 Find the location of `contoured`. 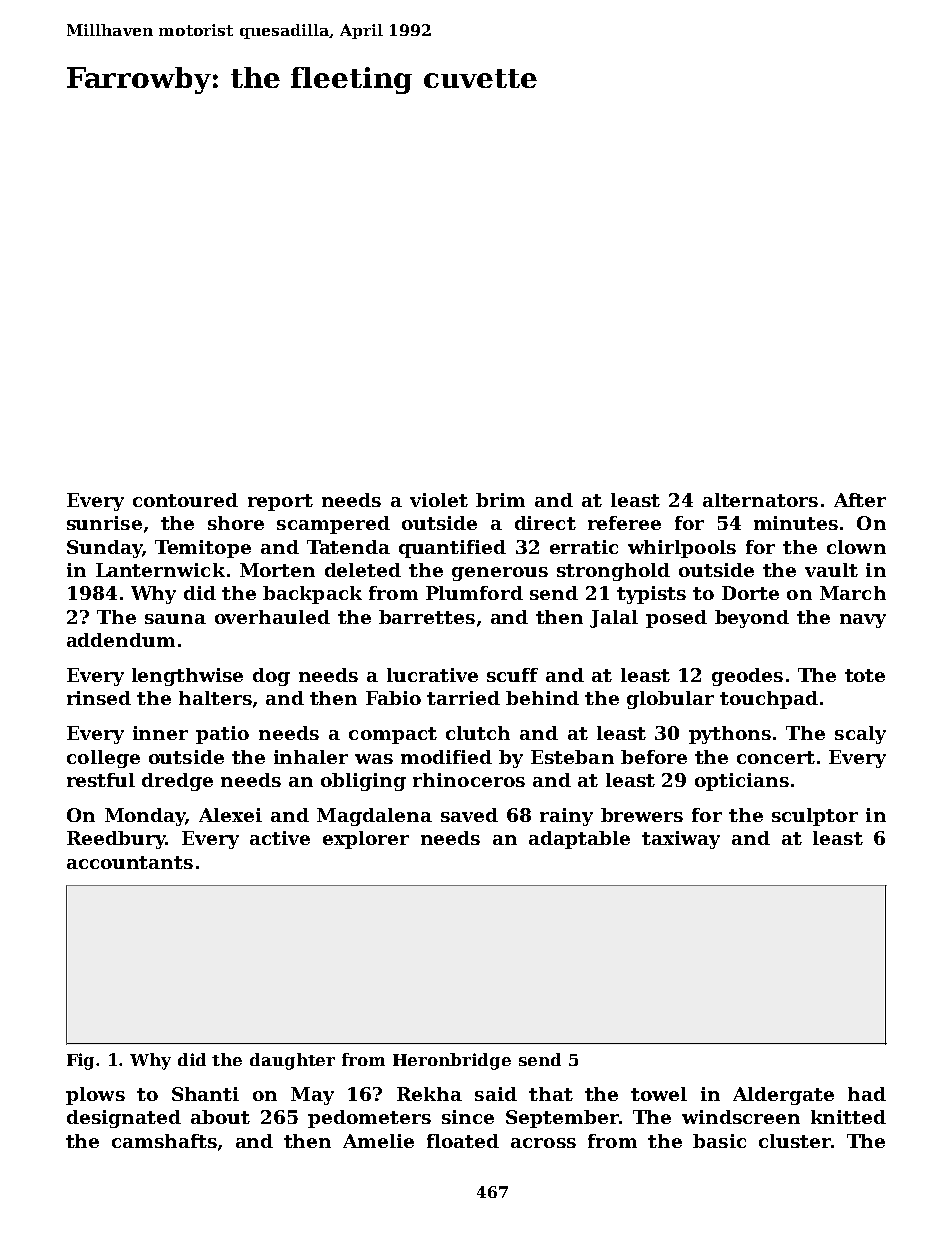

contoured is located at coordinates (185, 500).
